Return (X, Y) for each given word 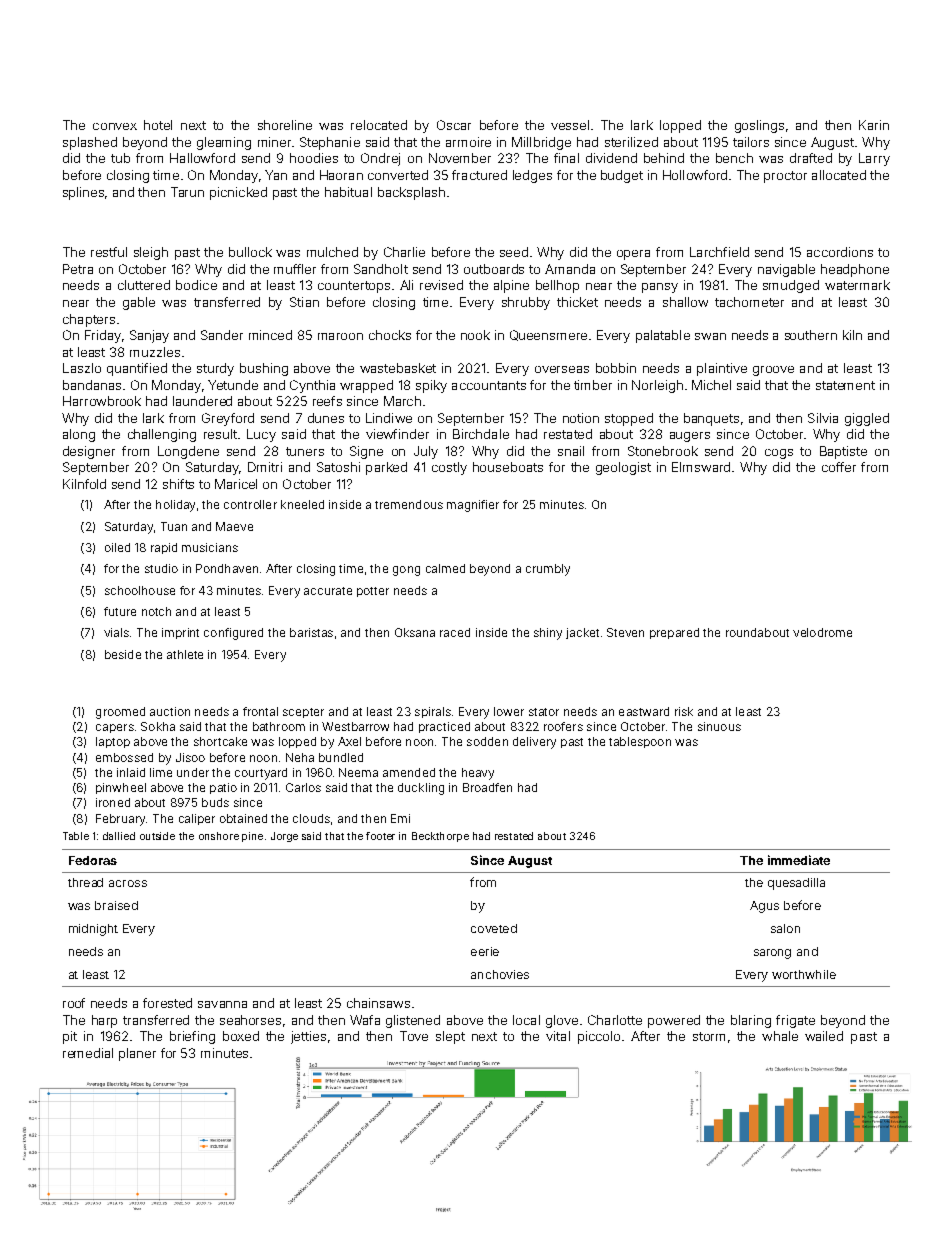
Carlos (303, 787)
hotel (158, 125)
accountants (489, 385)
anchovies (500, 974)
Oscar (454, 125)
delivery (534, 743)
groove (773, 371)
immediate (799, 860)
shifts (178, 484)
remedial (88, 1053)
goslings (759, 126)
